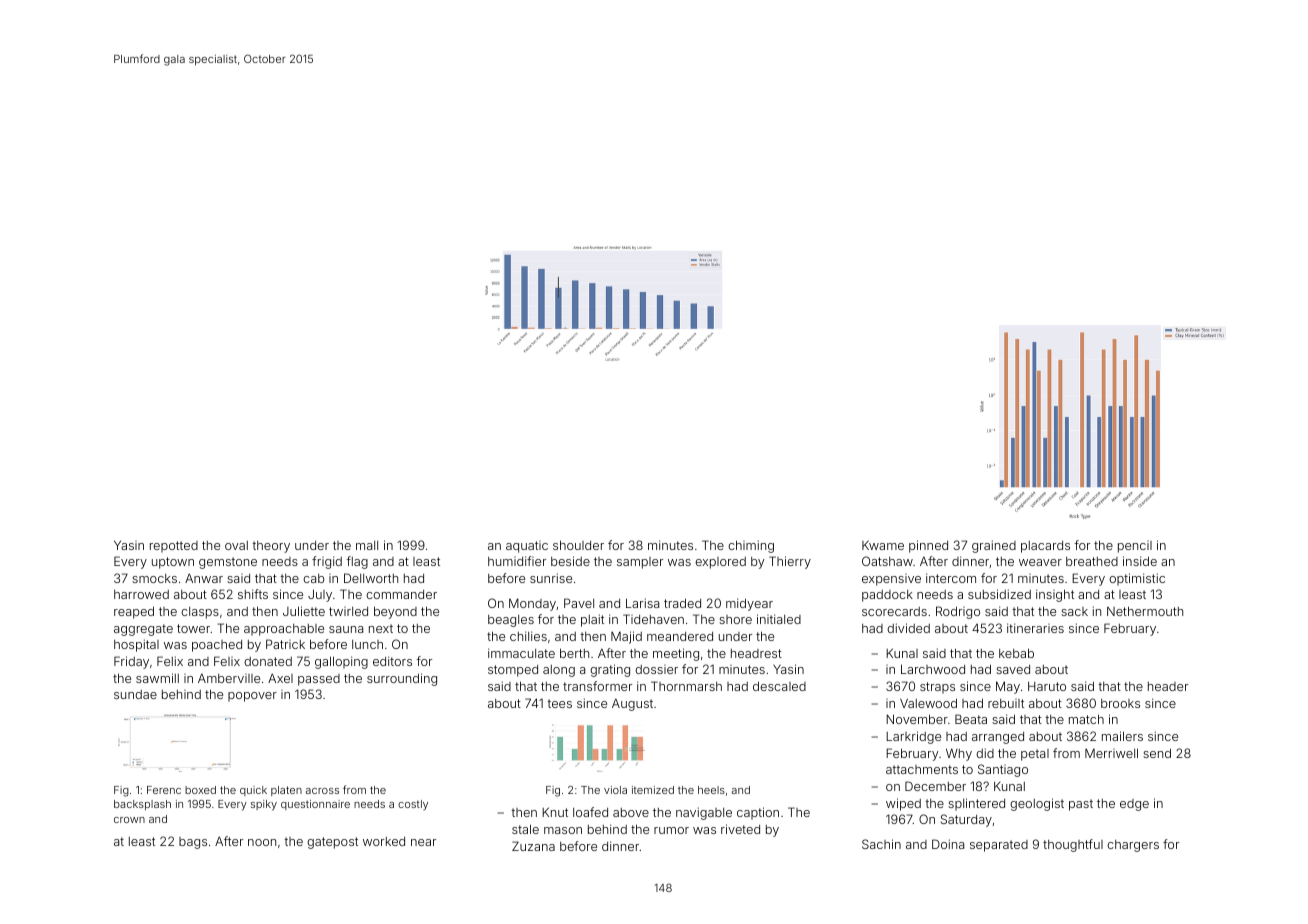 The width and height of the screenshot is (1308, 924). I want to click on attachments, so click(922, 769).
